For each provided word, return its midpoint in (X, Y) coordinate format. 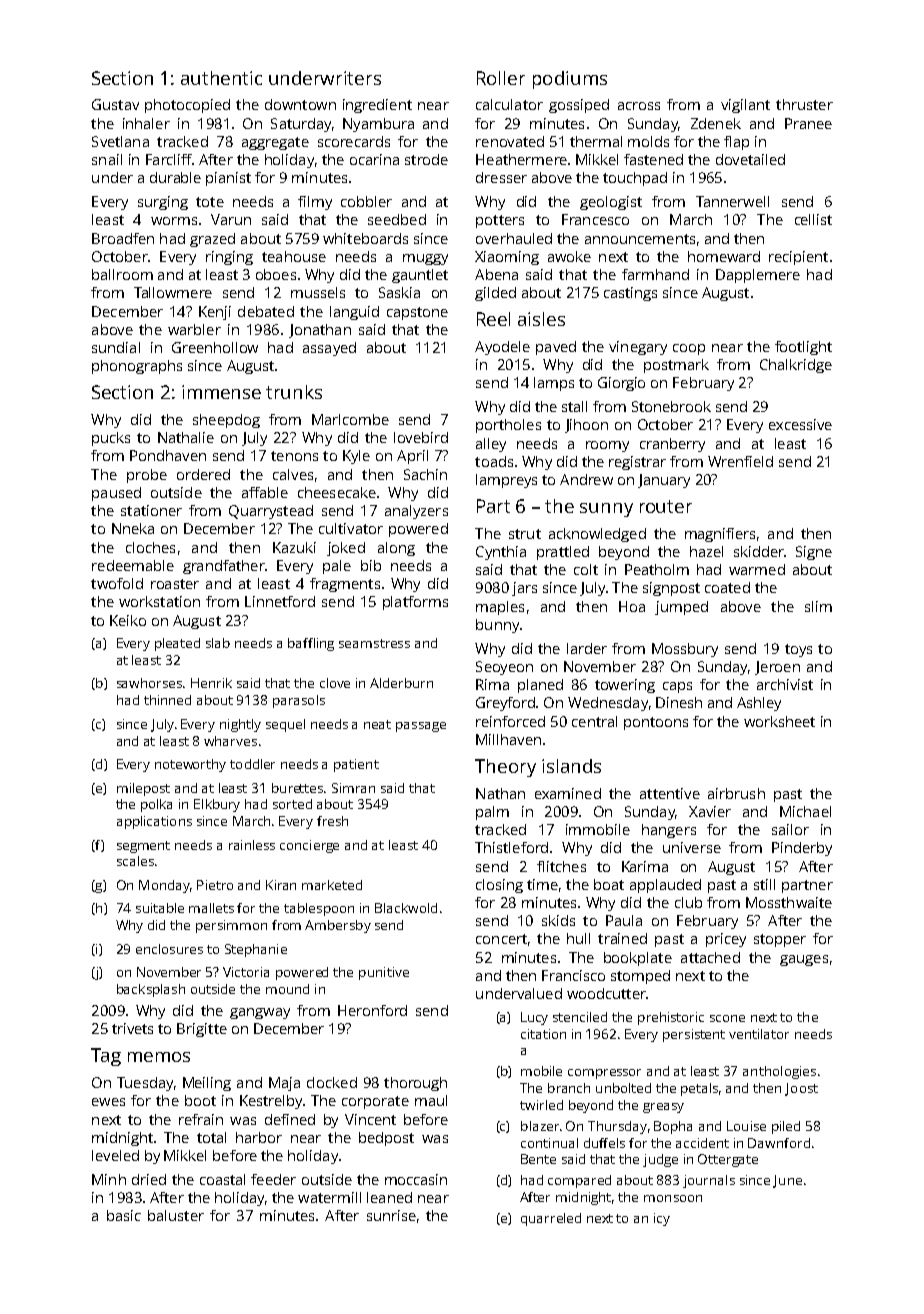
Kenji (215, 313)
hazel (706, 551)
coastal (222, 1179)
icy (662, 1219)
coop (689, 349)
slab (218, 643)
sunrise (391, 1215)
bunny (497, 626)
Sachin (425, 474)
